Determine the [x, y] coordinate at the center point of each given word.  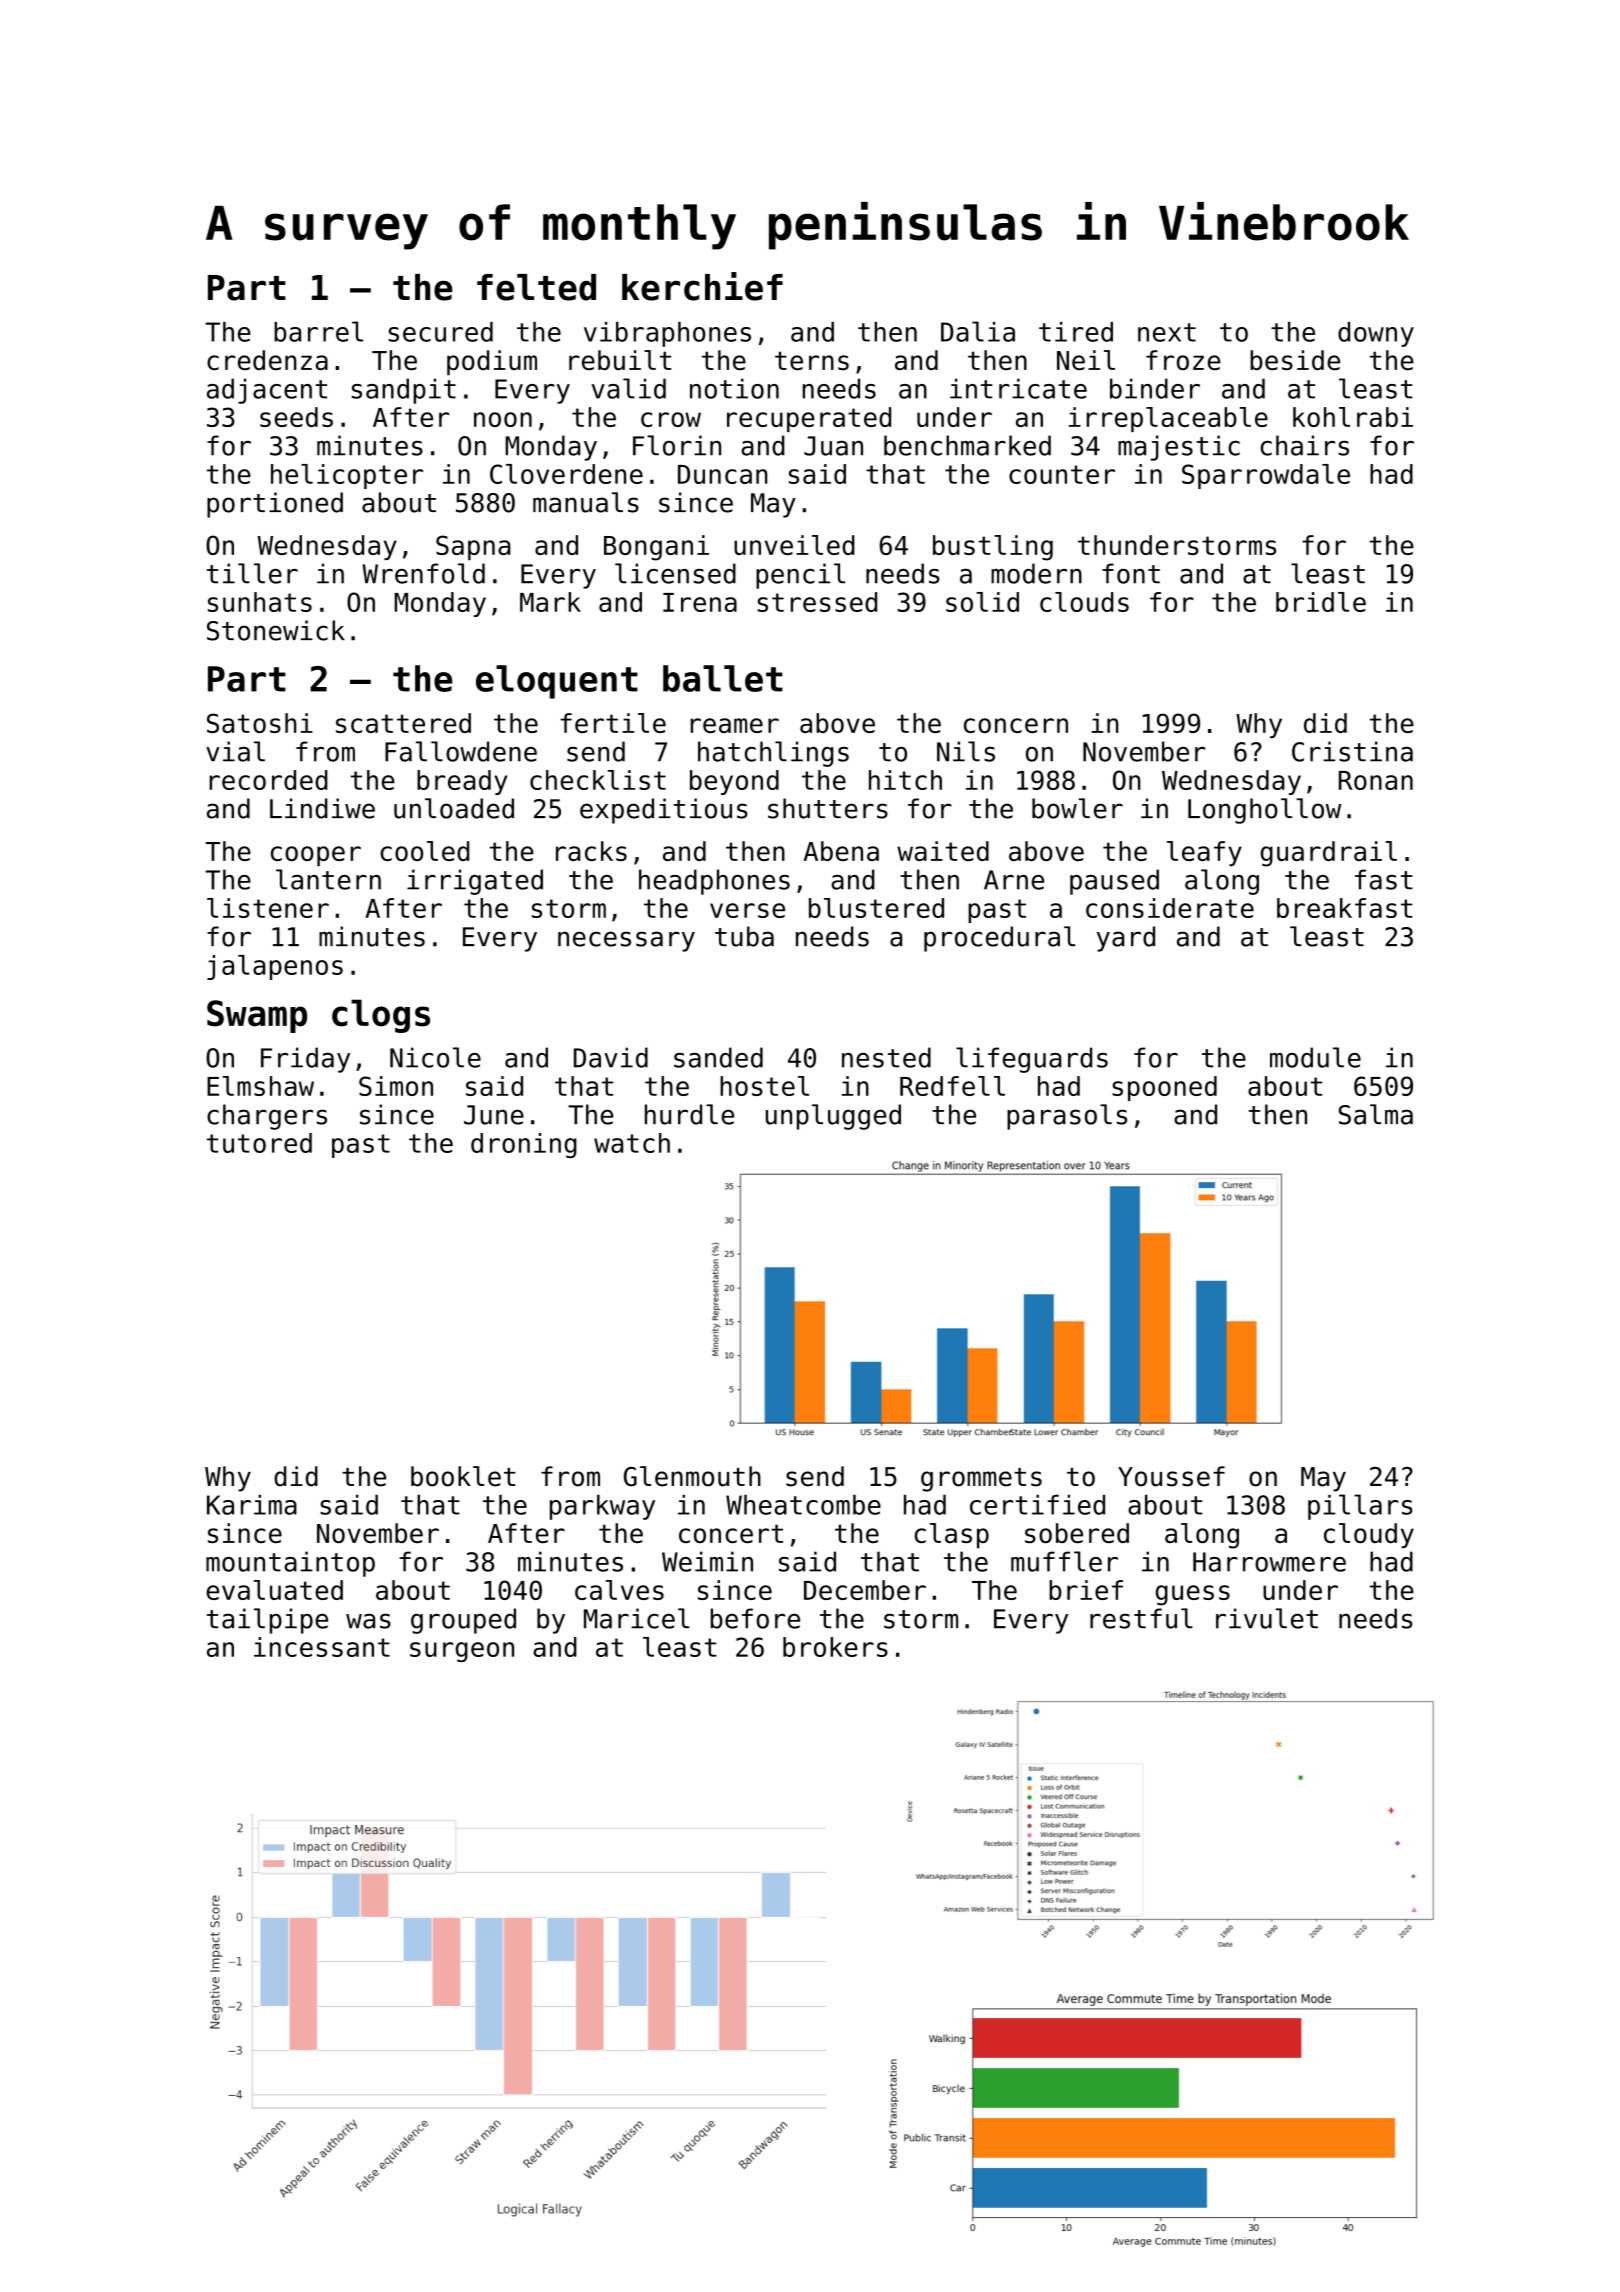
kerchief [702, 286]
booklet [463, 1476]
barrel [318, 331]
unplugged [833, 1117]
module [1315, 1057]
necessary [626, 941]
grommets [981, 1480]
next [1167, 332]
